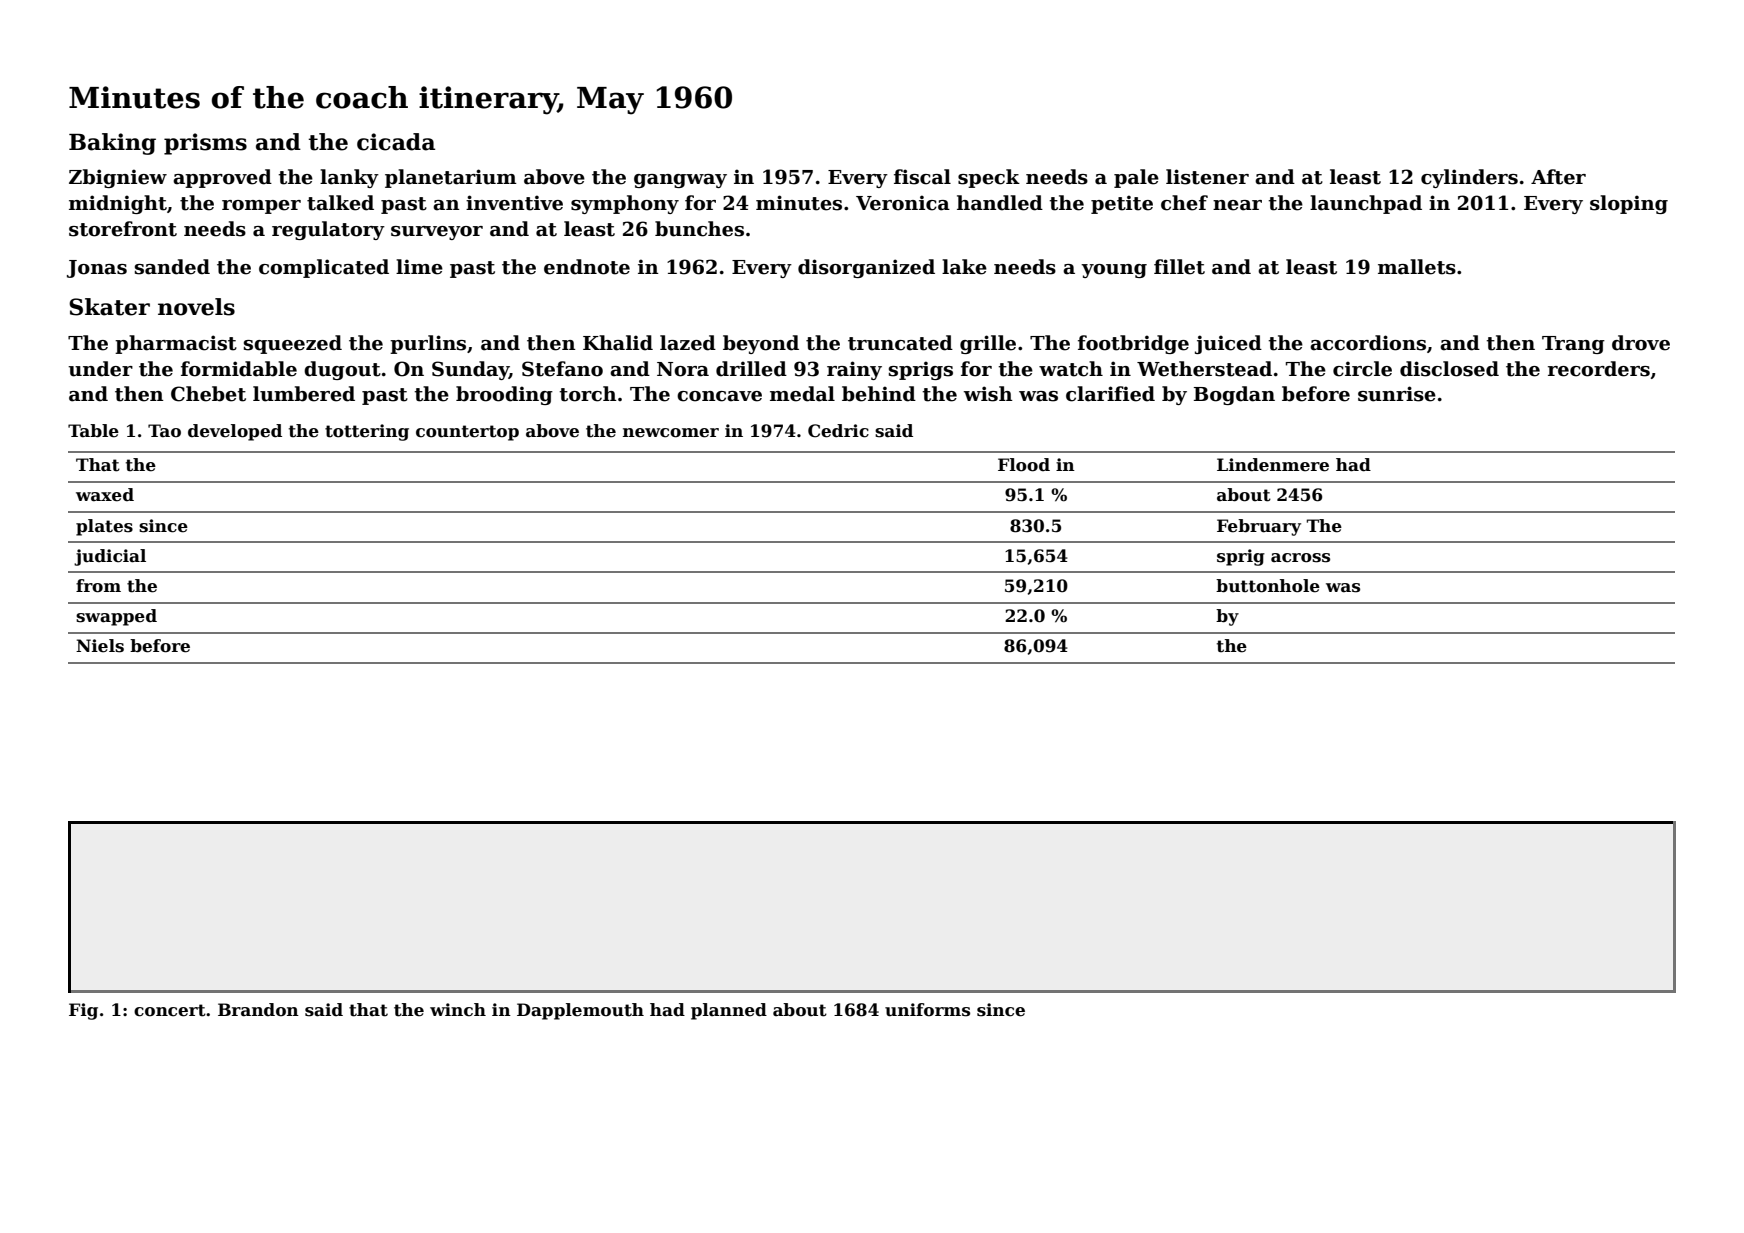 This screenshot has height=1233, width=1744. I want to click on Tao, so click(164, 431).
